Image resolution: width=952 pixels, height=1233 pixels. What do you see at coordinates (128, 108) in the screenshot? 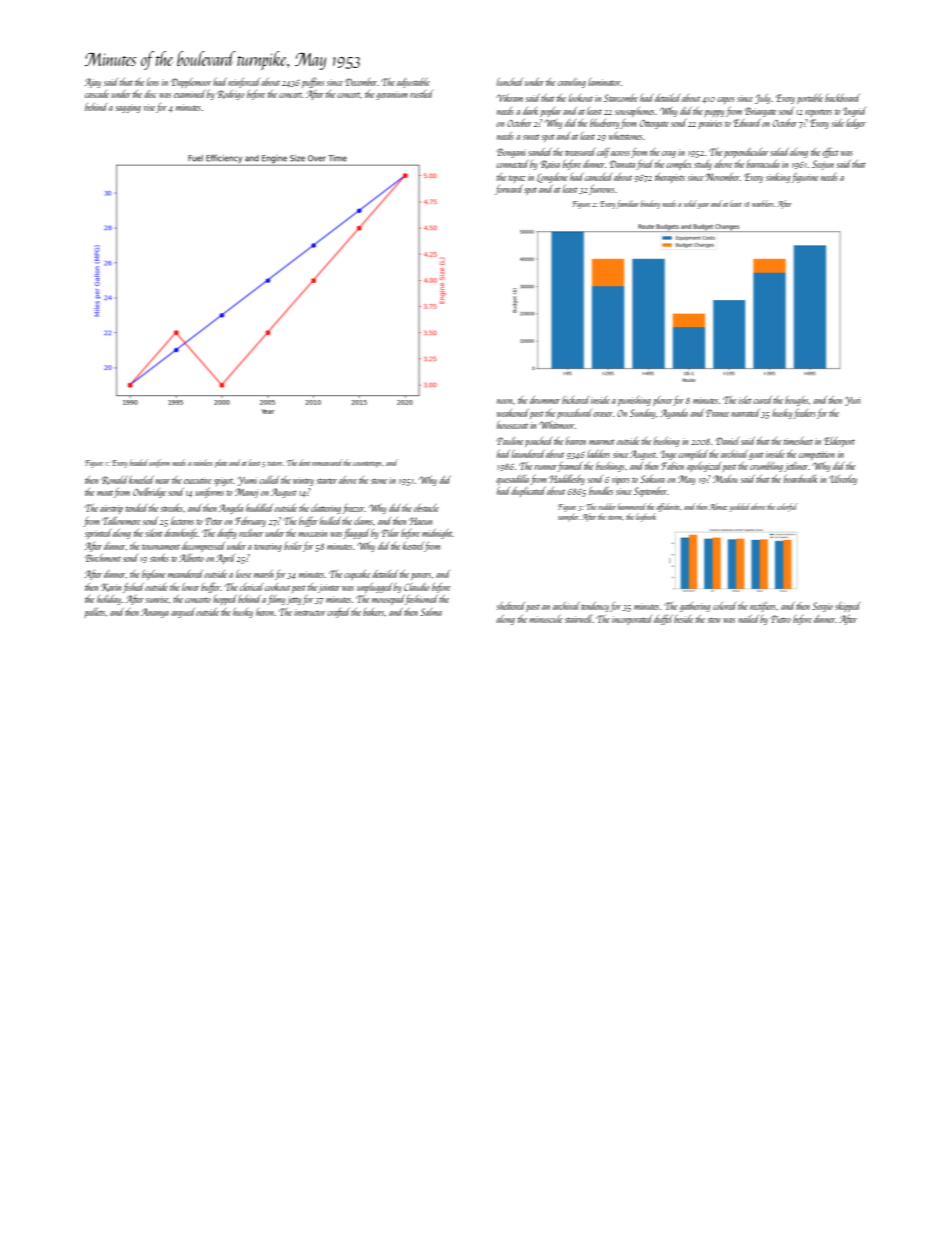
I see `sagging` at bounding box center [128, 108].
